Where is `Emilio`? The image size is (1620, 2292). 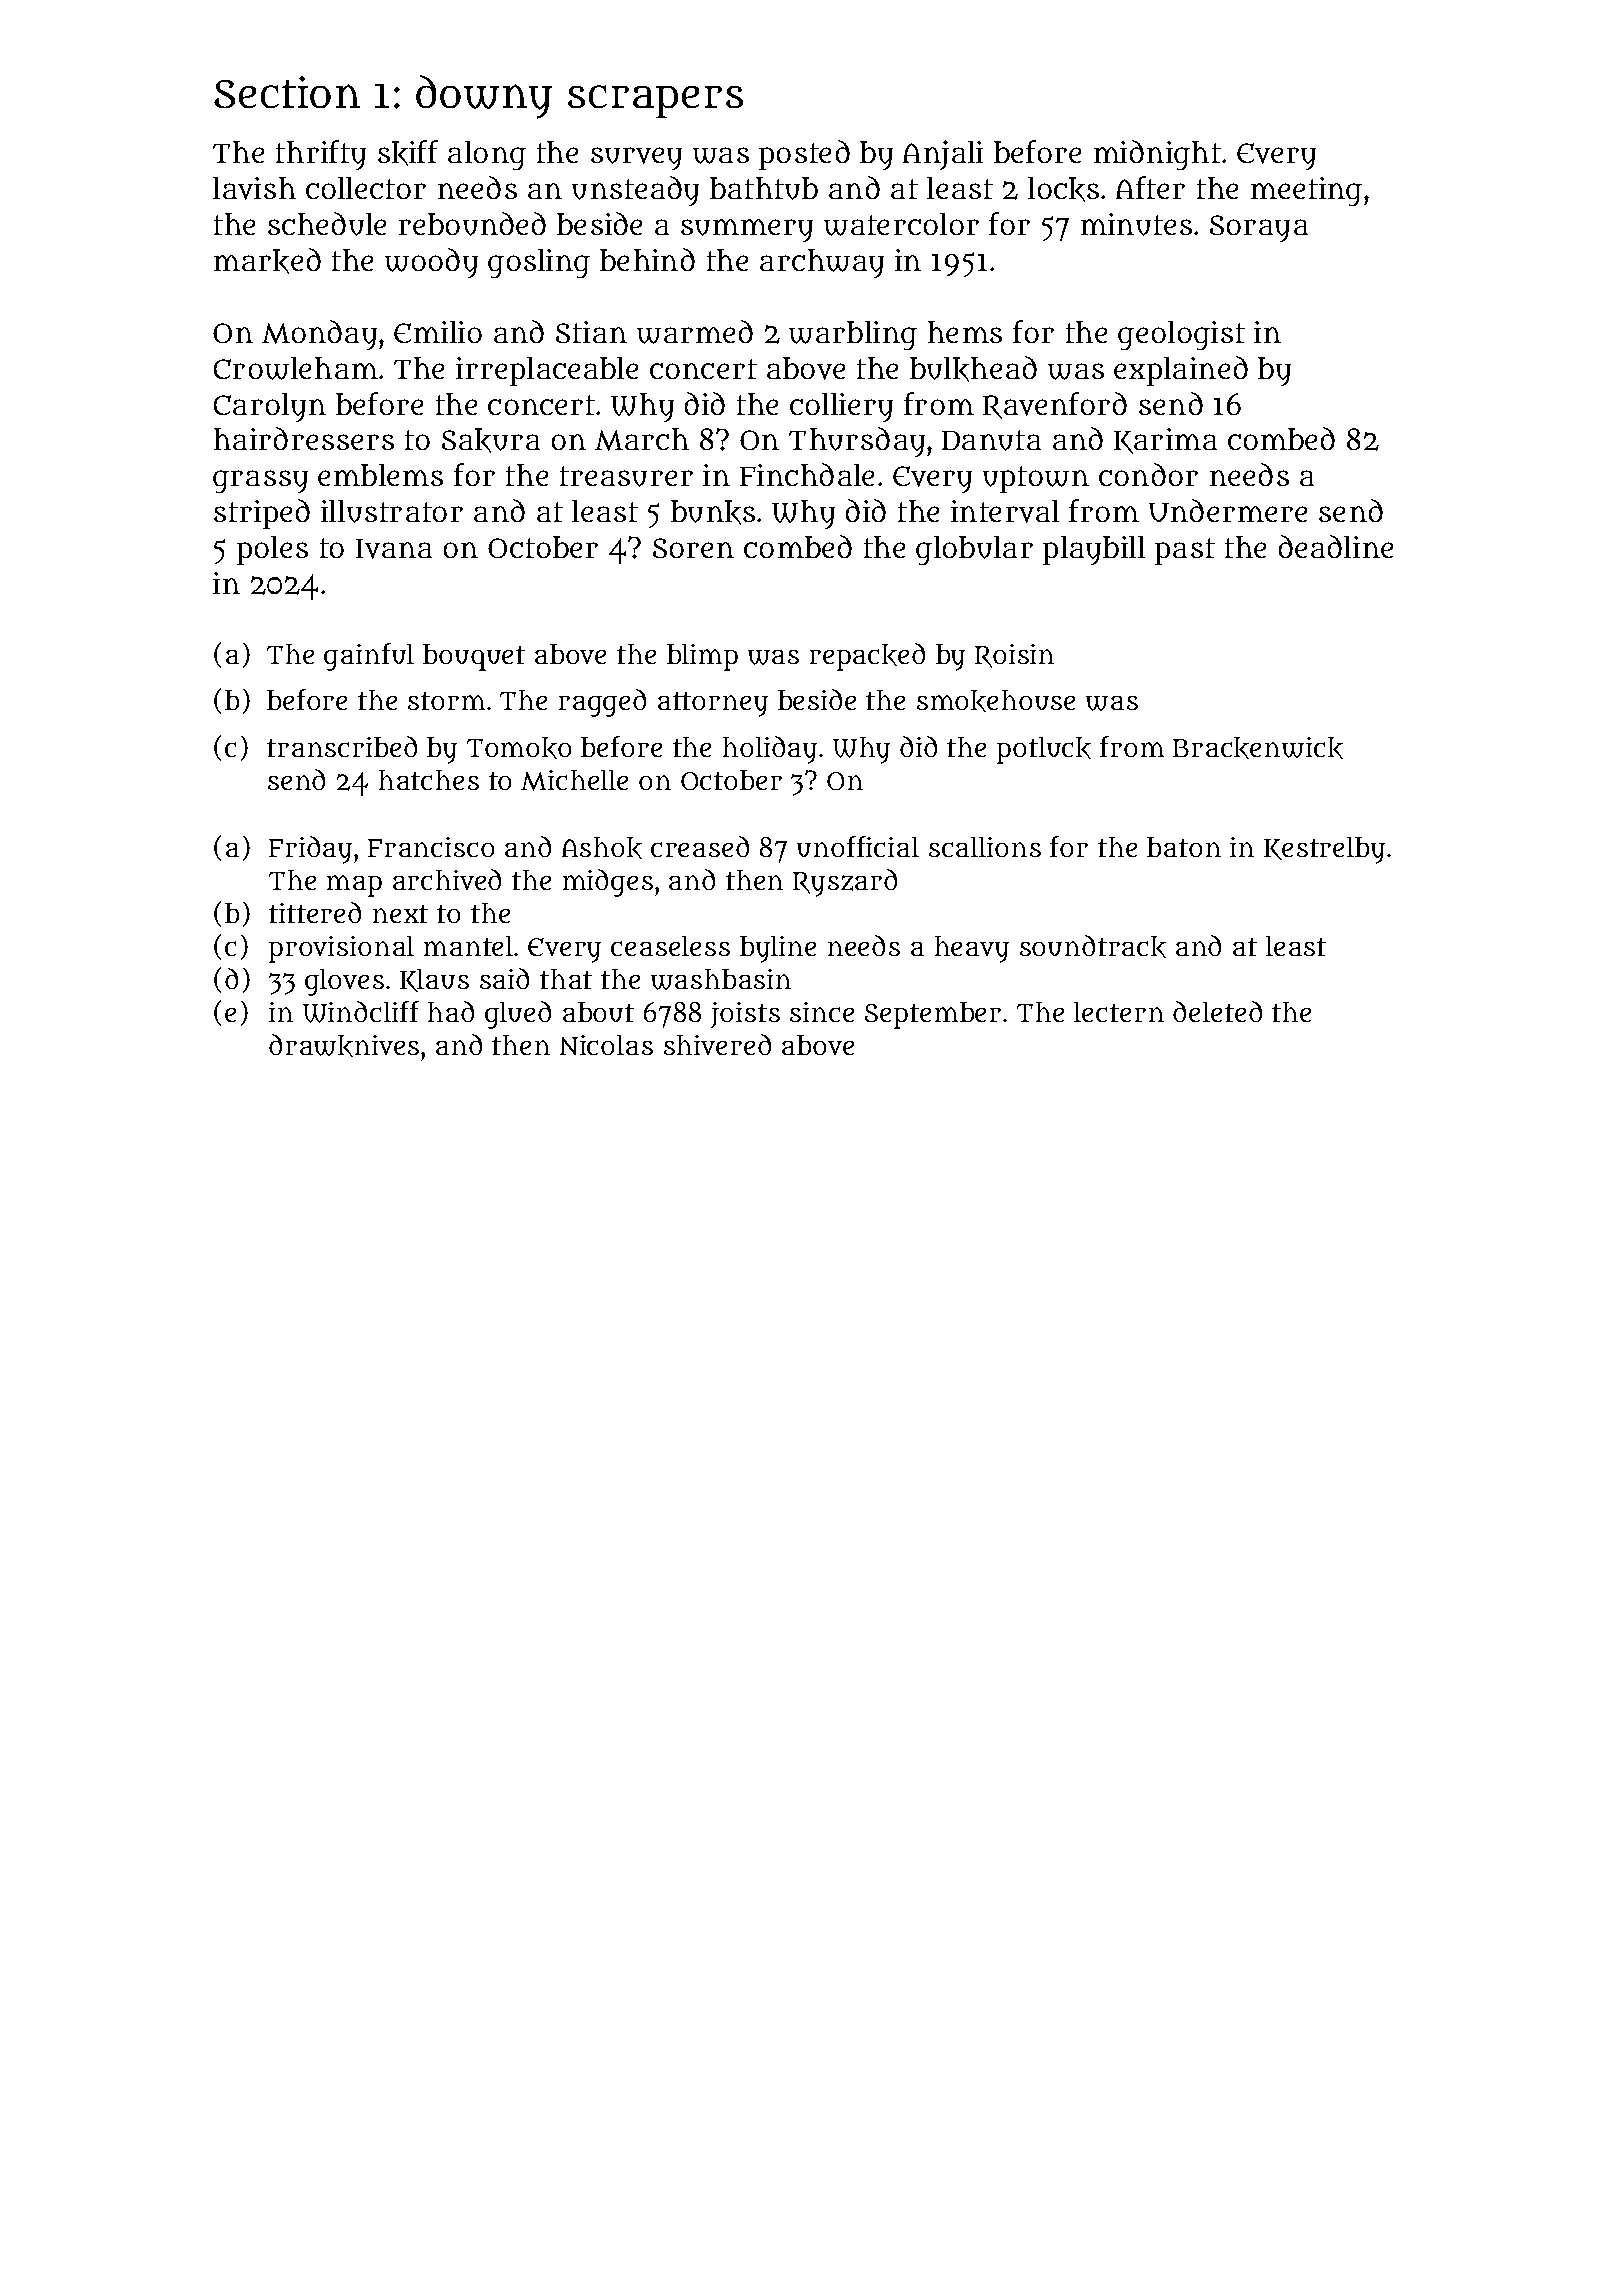 Emilio is located at coordinates (438, 332).
